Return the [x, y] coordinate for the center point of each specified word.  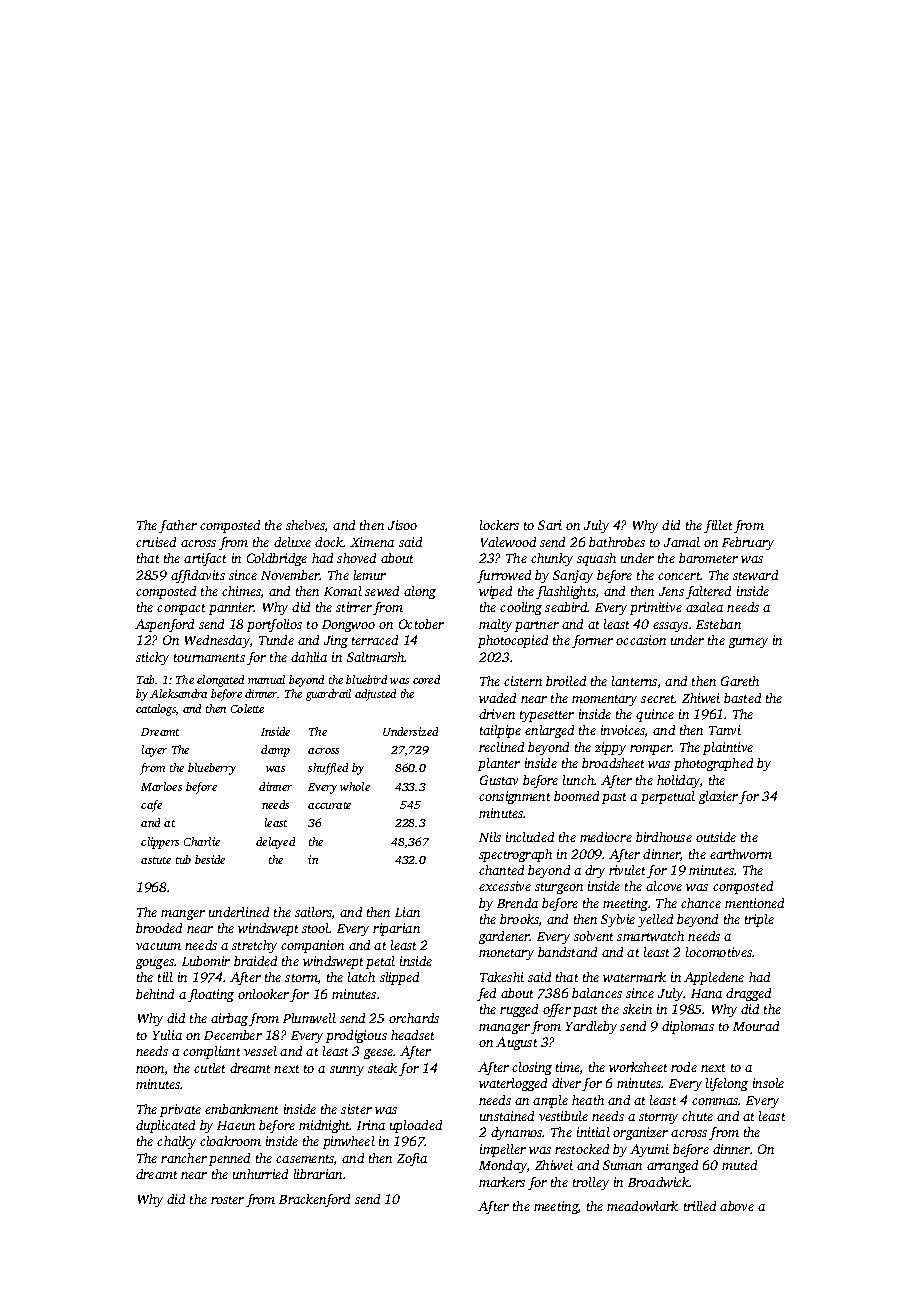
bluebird [366, 679]
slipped [399, 978]
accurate [329, 805]
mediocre [606, 837]
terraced [375, 640]
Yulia [167, 1035]
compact [181, 609]
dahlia [309, 657]
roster [227, 1200]
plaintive [728, 748]
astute [156, 860]
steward [755, 575]
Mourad [756, 1026]
